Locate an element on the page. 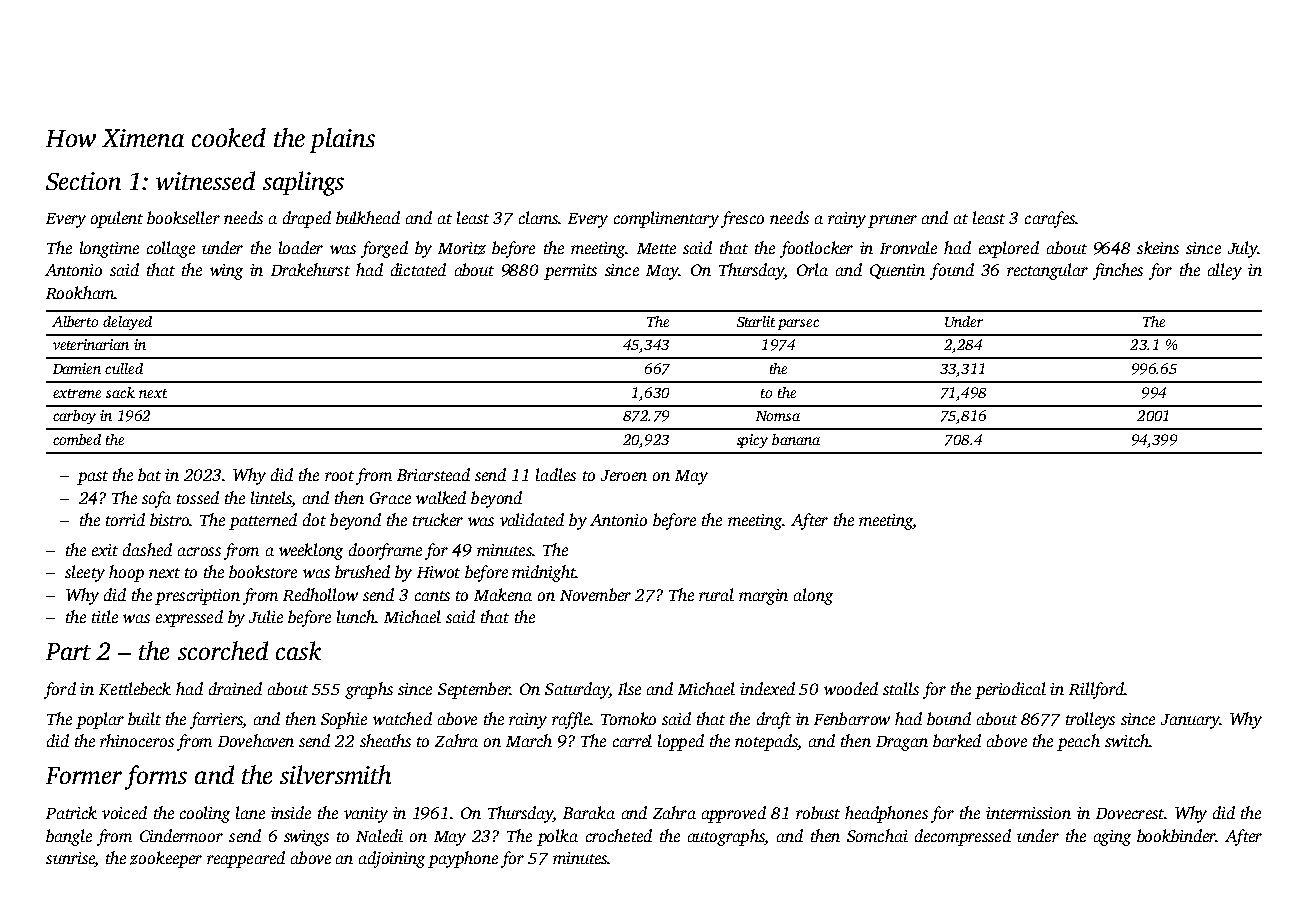 The height and width of the document is (924, 1308). Rookham is located at coordinates (80, 292).
